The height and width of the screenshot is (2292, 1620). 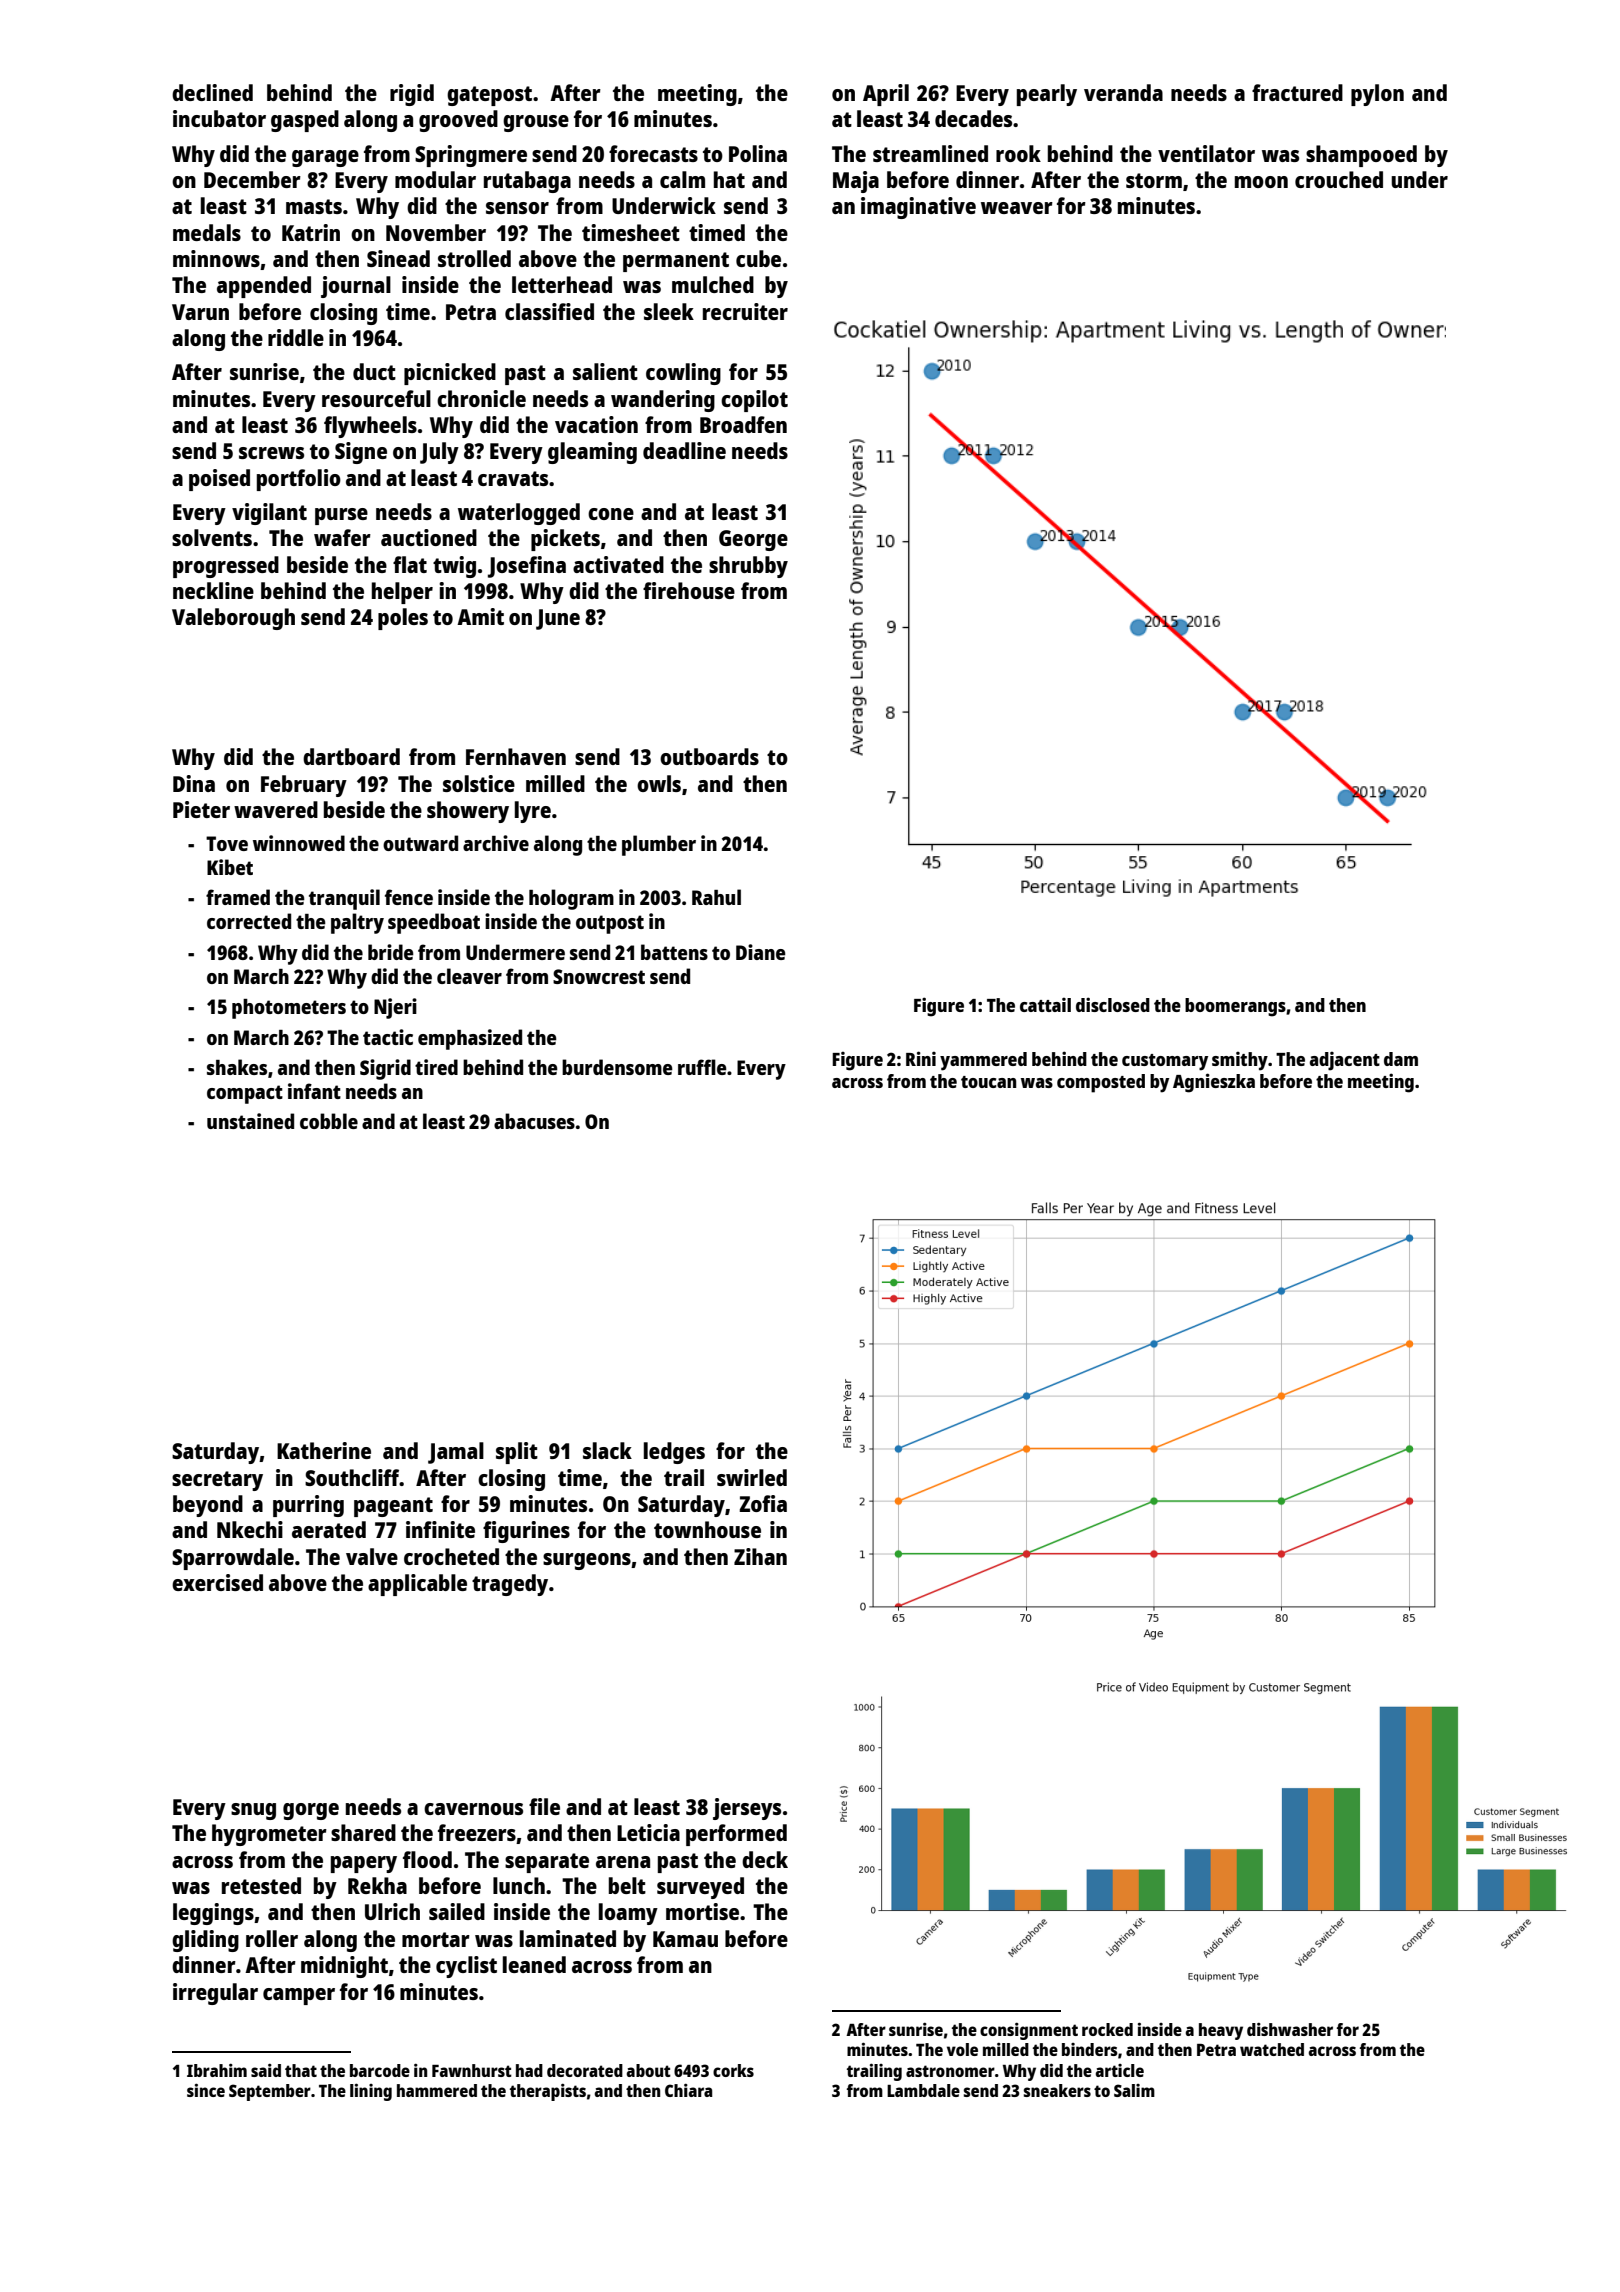 I want to click on since, so click(x=206, y=2090).
